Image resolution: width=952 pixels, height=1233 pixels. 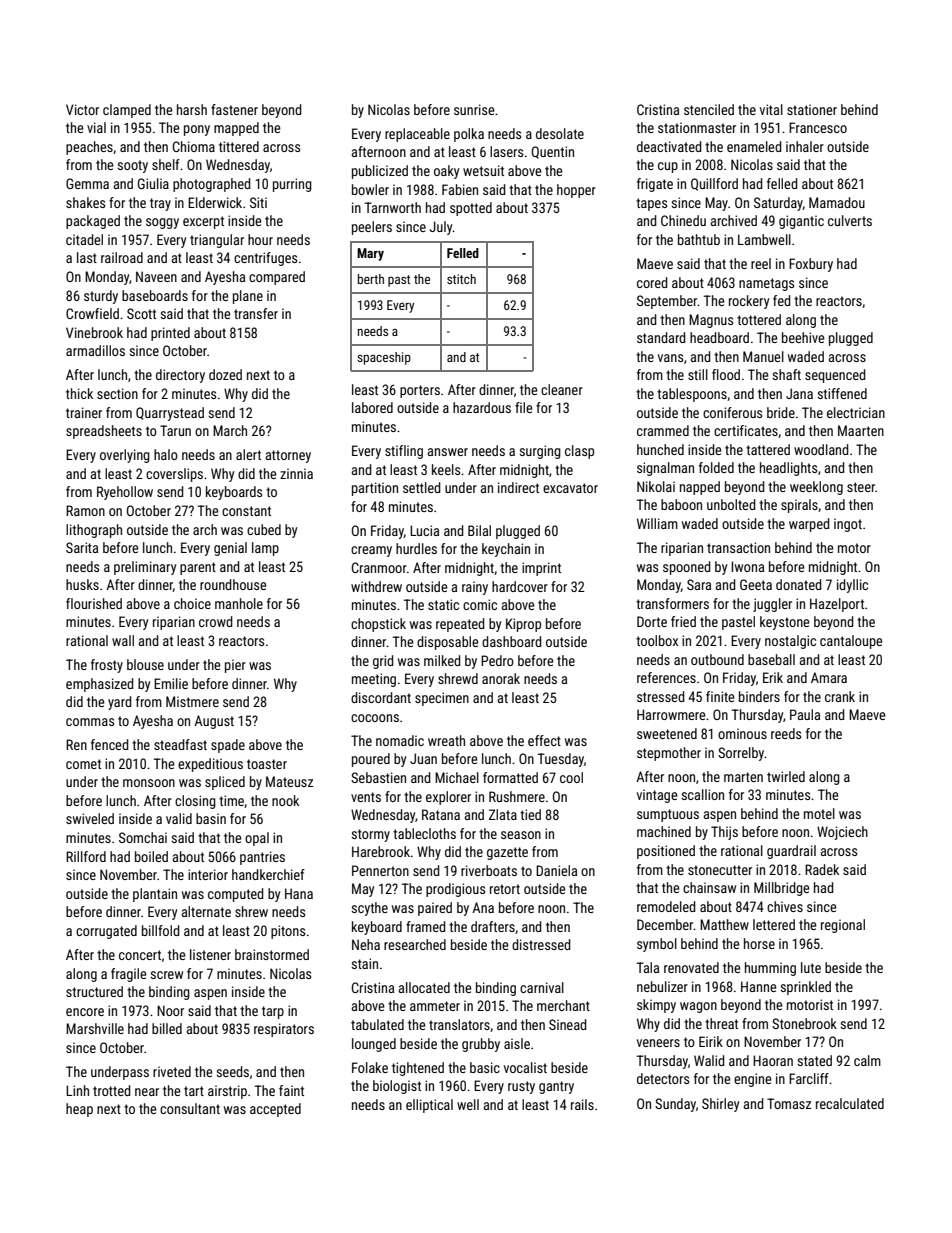 I want to click on Wojciech, so click(x=842, y=833).
